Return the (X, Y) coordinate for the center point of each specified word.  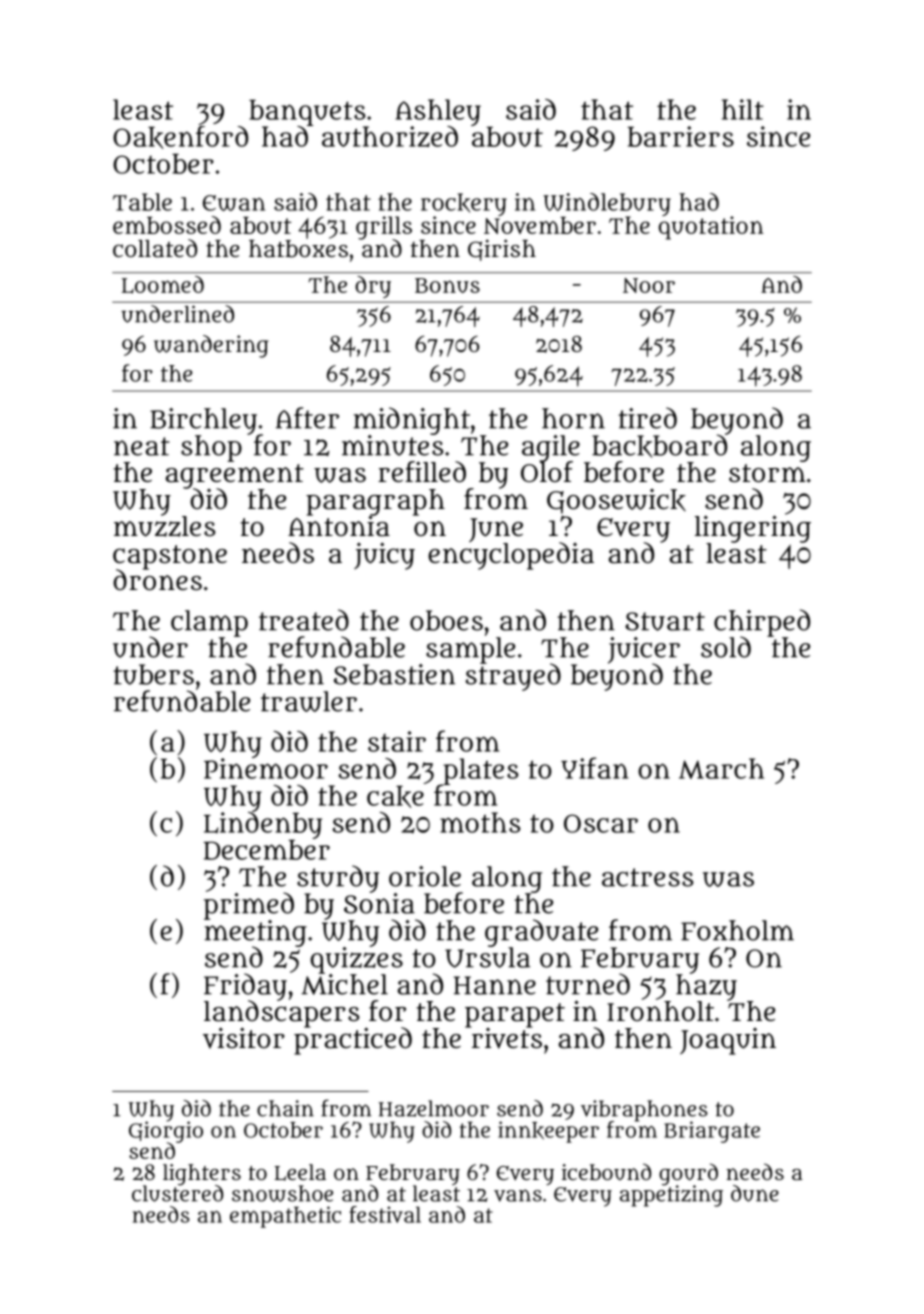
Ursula (487, 957)
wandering (211, 346)
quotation (711, 228)
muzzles (165, 526)
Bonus (447, 285)
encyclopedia (511, 556)
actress (648, 877)
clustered (177, 1193)
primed (249, 906)
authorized (390, 136)
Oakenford (180, 137)
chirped (762, 623)
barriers (681, 136)
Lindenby (263, 825)
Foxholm (737, 930)
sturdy (338, 879)
